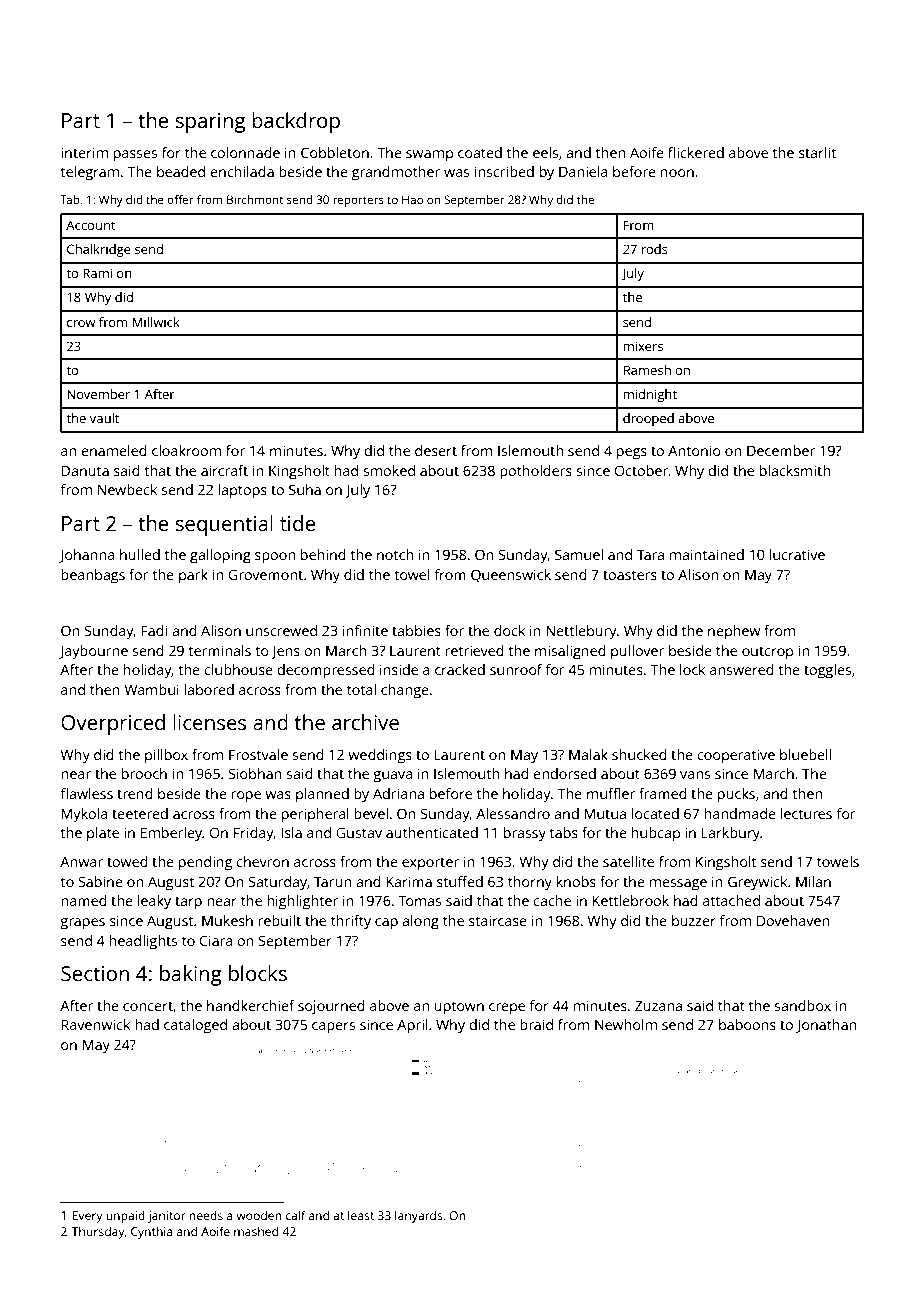 This image has height=1308, width=924. I want to click on cloakroom, so click(186, 450).
